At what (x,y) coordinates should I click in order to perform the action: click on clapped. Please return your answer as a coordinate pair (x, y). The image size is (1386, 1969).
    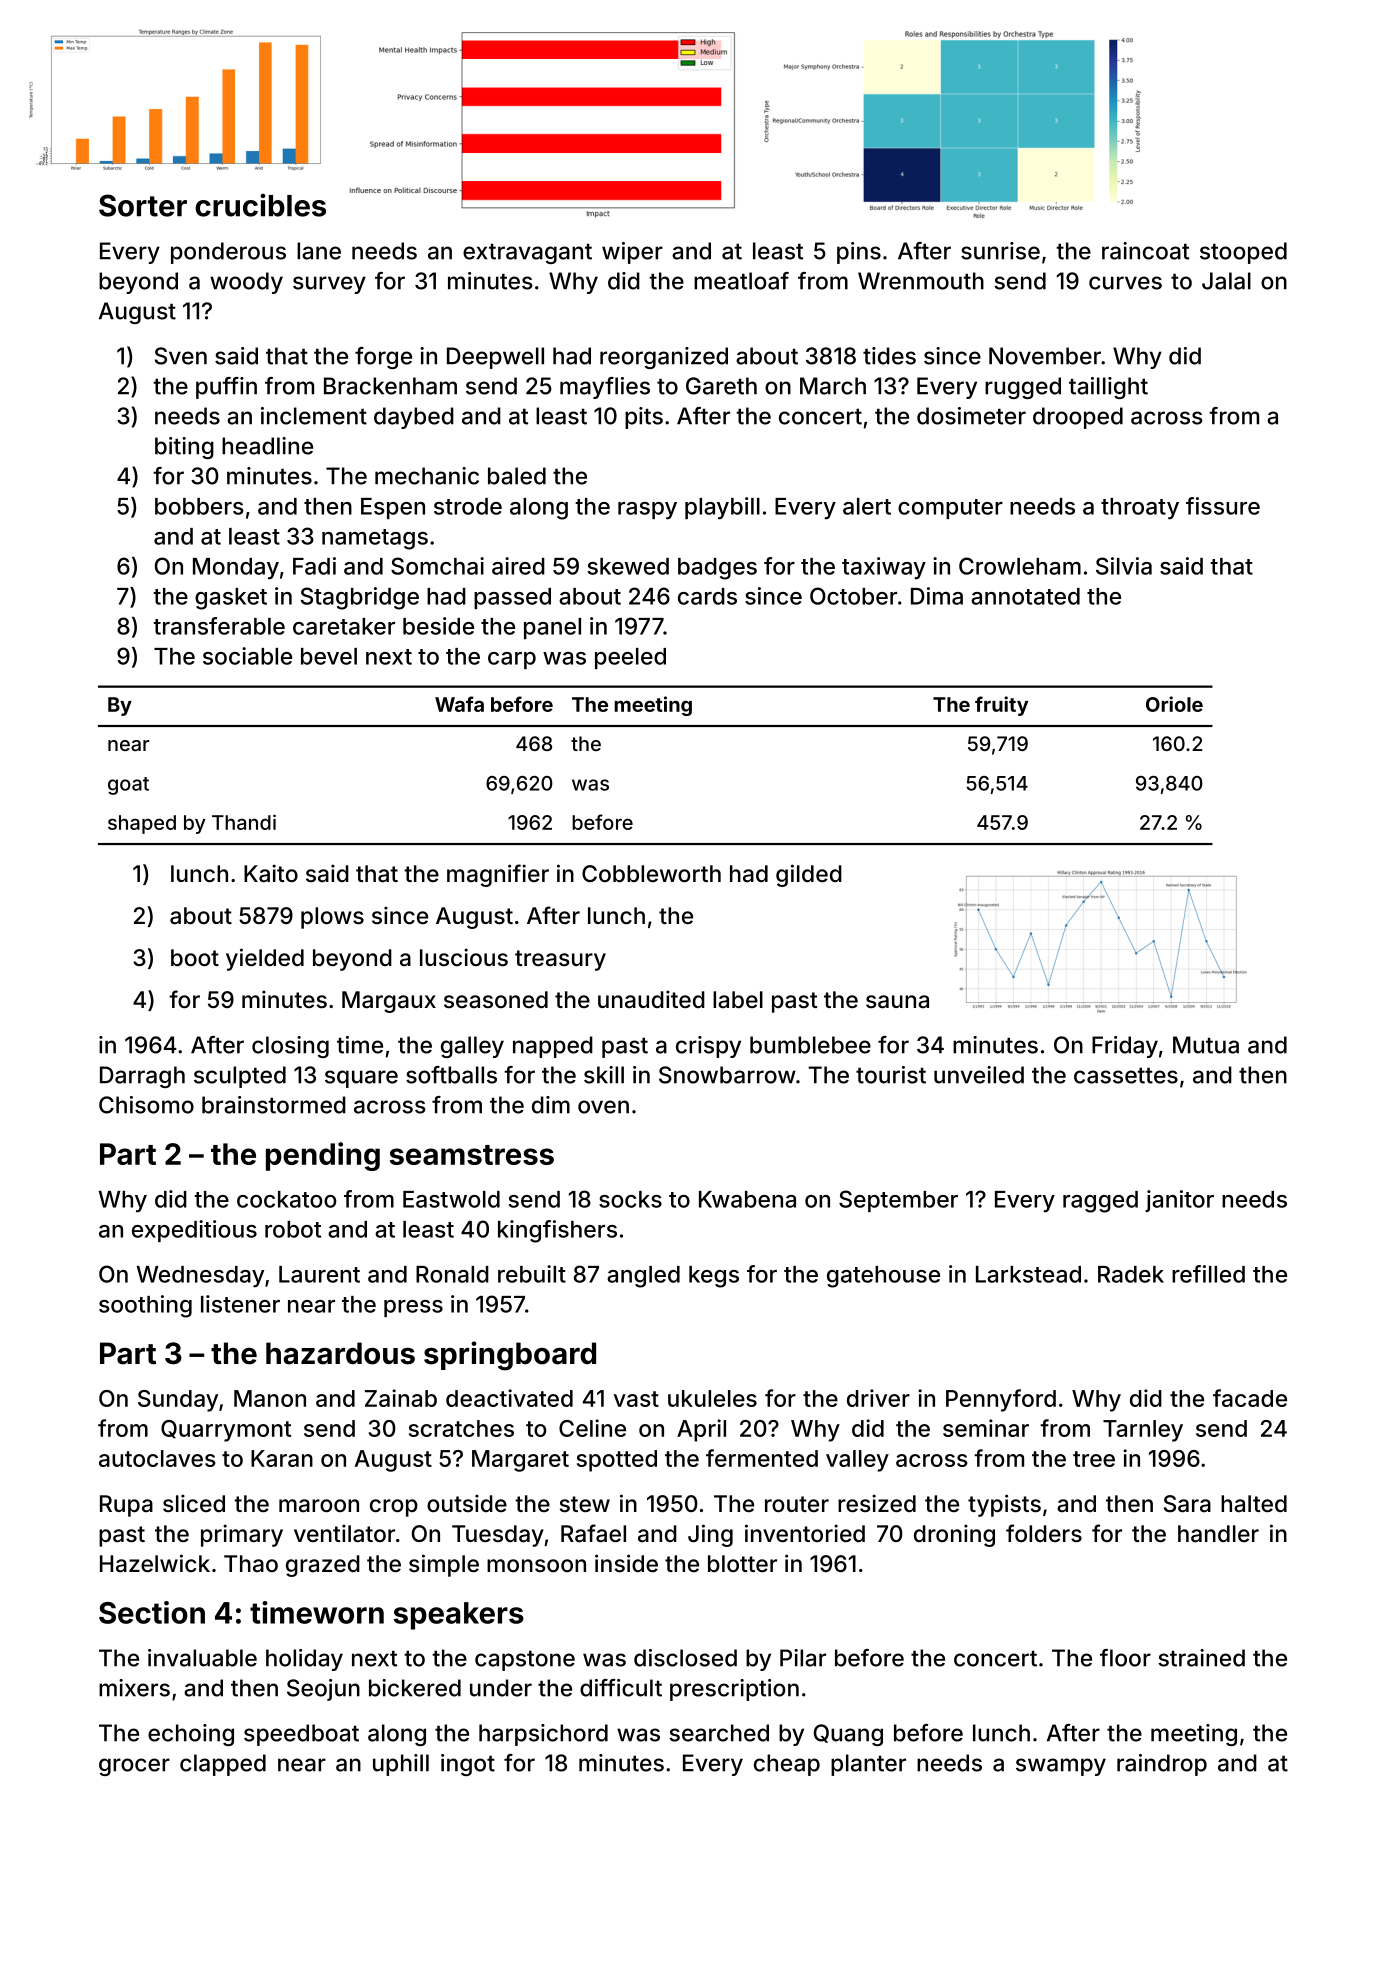
    Looking at the image, I should click on (223, 1765).
